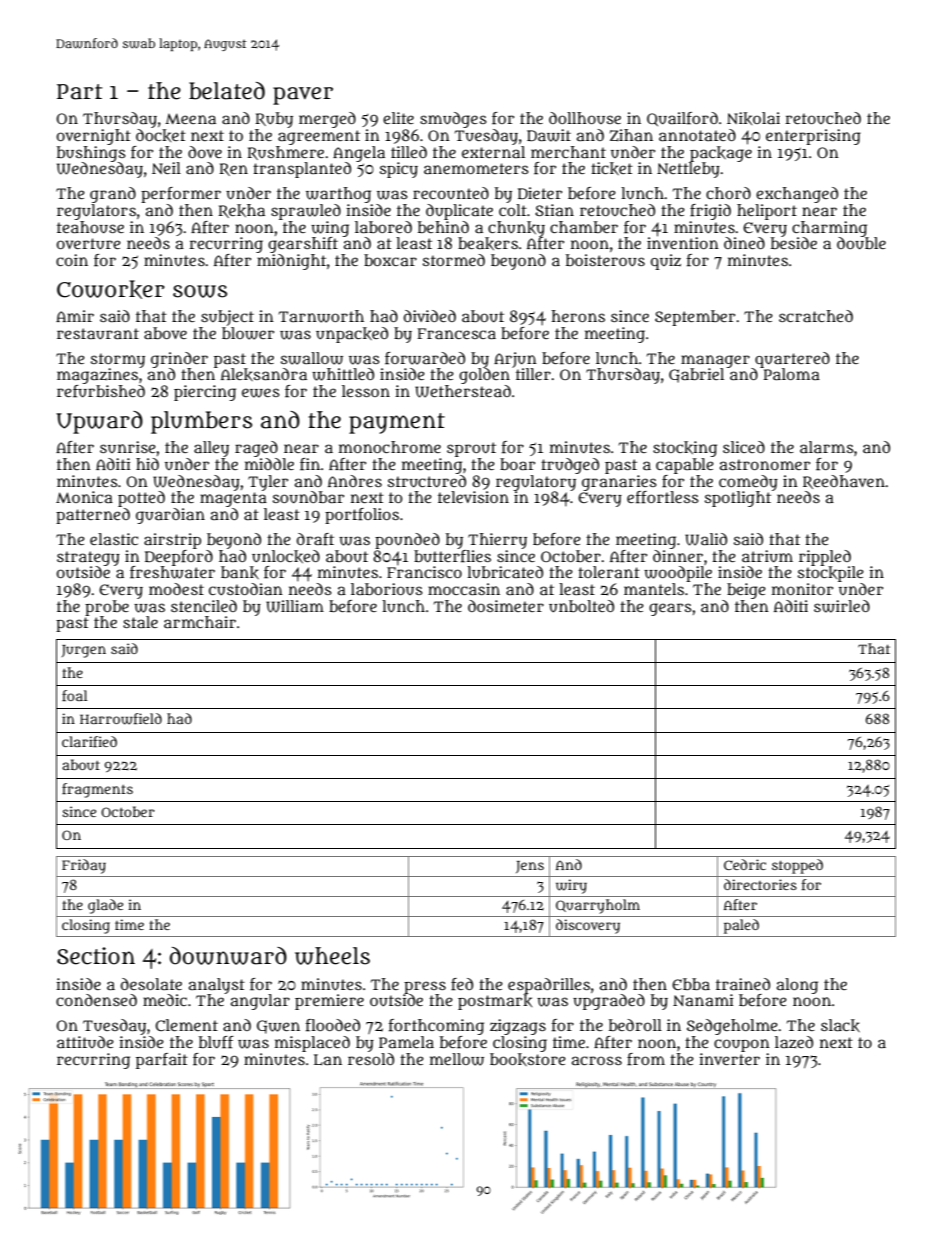 The image size is (952, 1233). I want to click on behind, so click(443, 227).
